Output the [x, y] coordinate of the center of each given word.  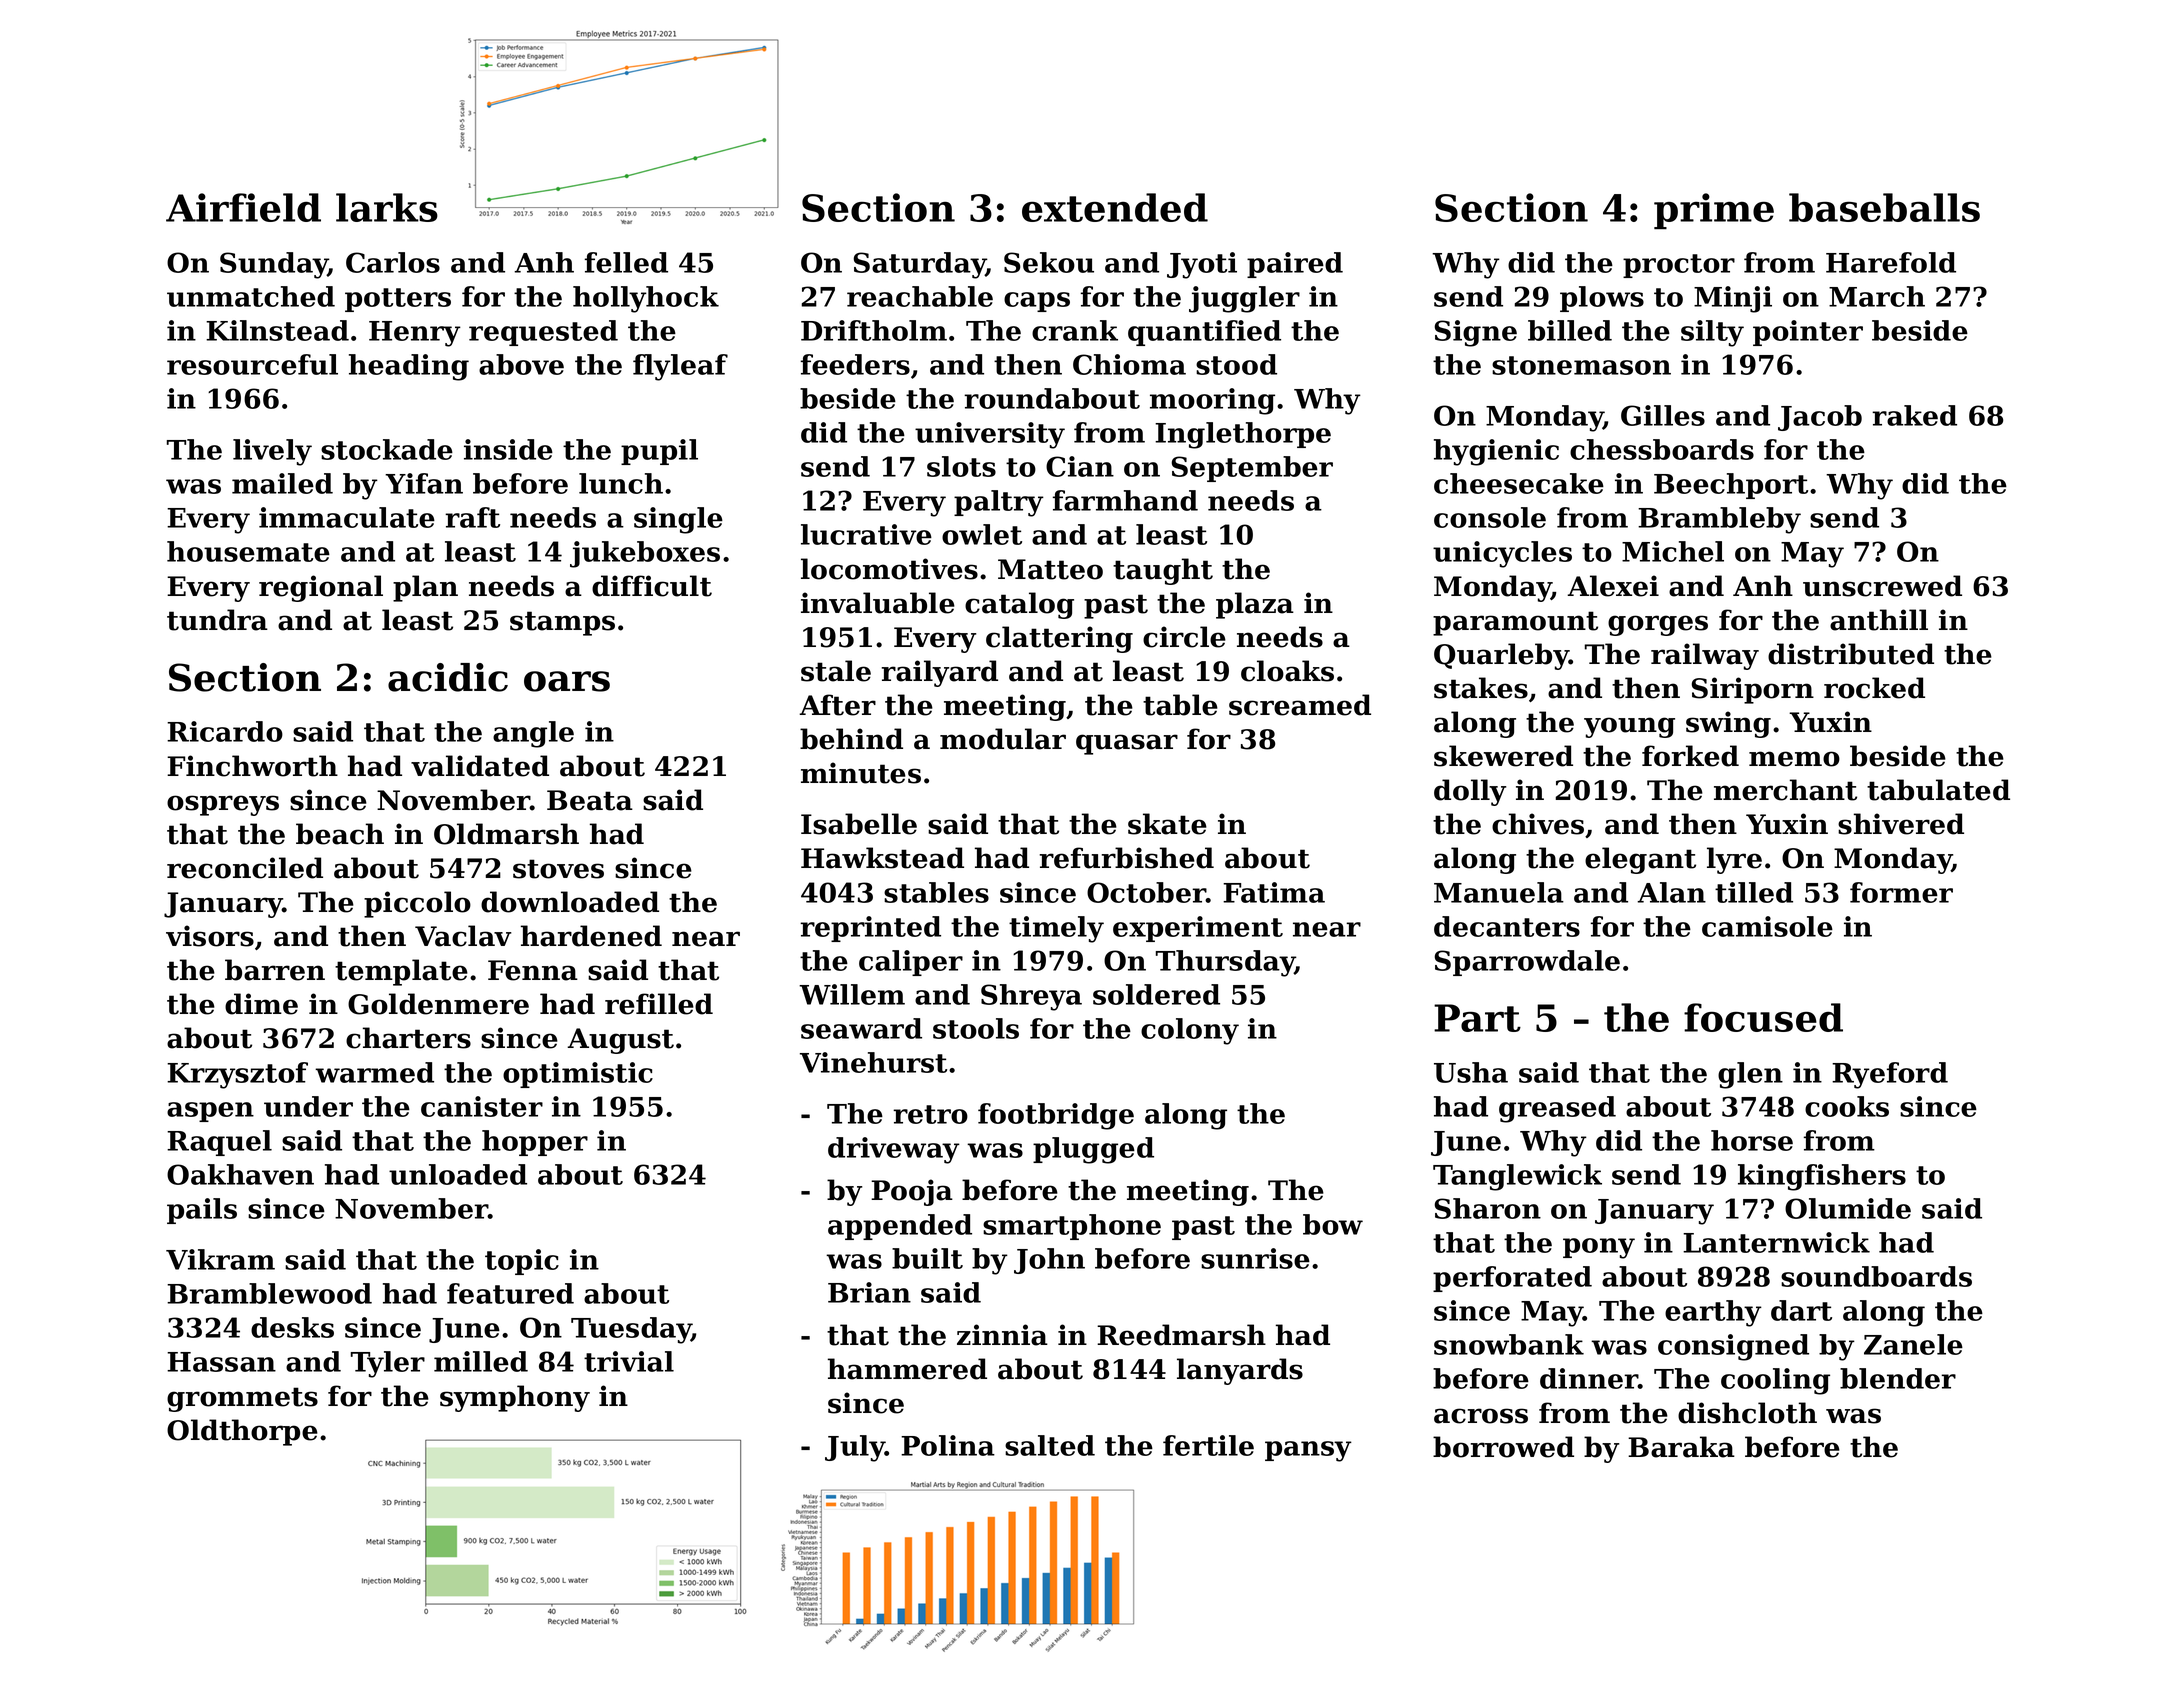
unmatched [251, 296]
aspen [210, 1112]
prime [1714, 211]
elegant [1640, 860]
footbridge [1056, 1116]
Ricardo [225, 731]
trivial [629, 1361]
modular [1003, 739]
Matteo [1050, 569]
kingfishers [1822, 1177]
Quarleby [1501, 656]
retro [930, 1114]
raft [472, 517]
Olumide [1848, 1208]
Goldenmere [438, 1004]
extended [1115, 207]
